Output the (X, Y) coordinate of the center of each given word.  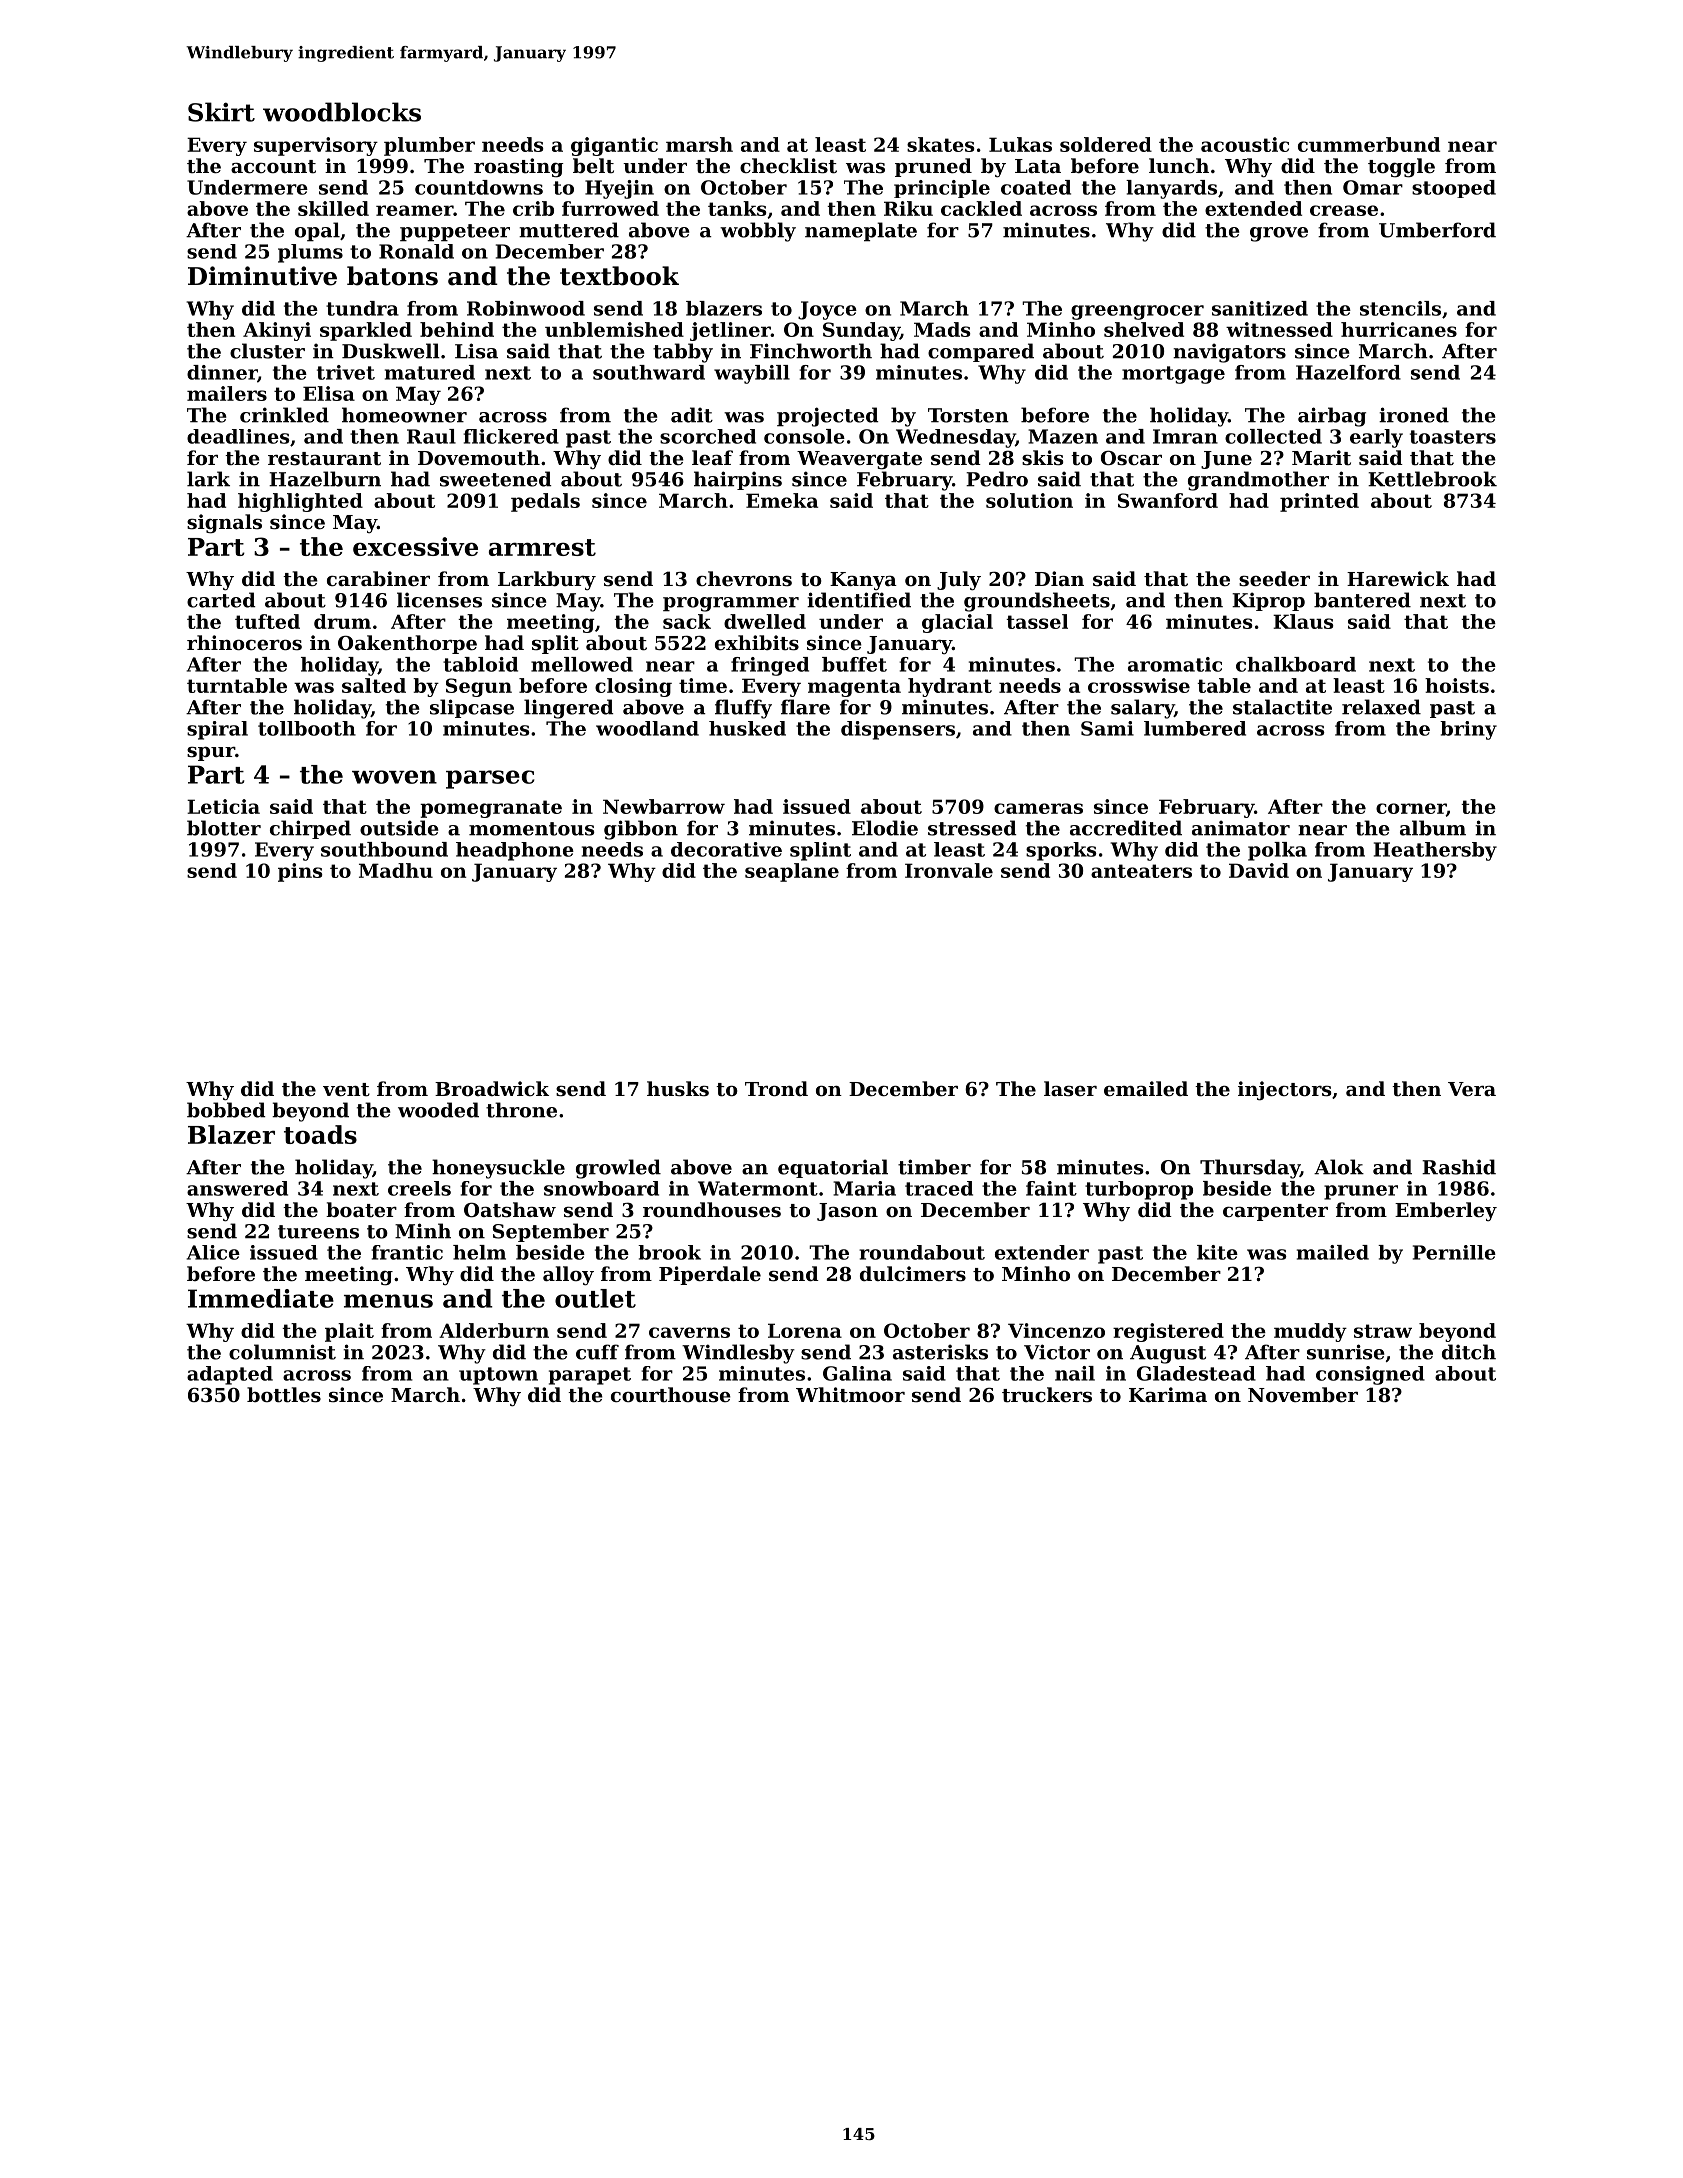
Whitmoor (850, 1395)
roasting (519, 168)
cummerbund (1369, 144)
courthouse (671, 1395)
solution (1029, 500)
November (1303, 1394)
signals (224, 524)
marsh (699, 144)
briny (1468, 730)
